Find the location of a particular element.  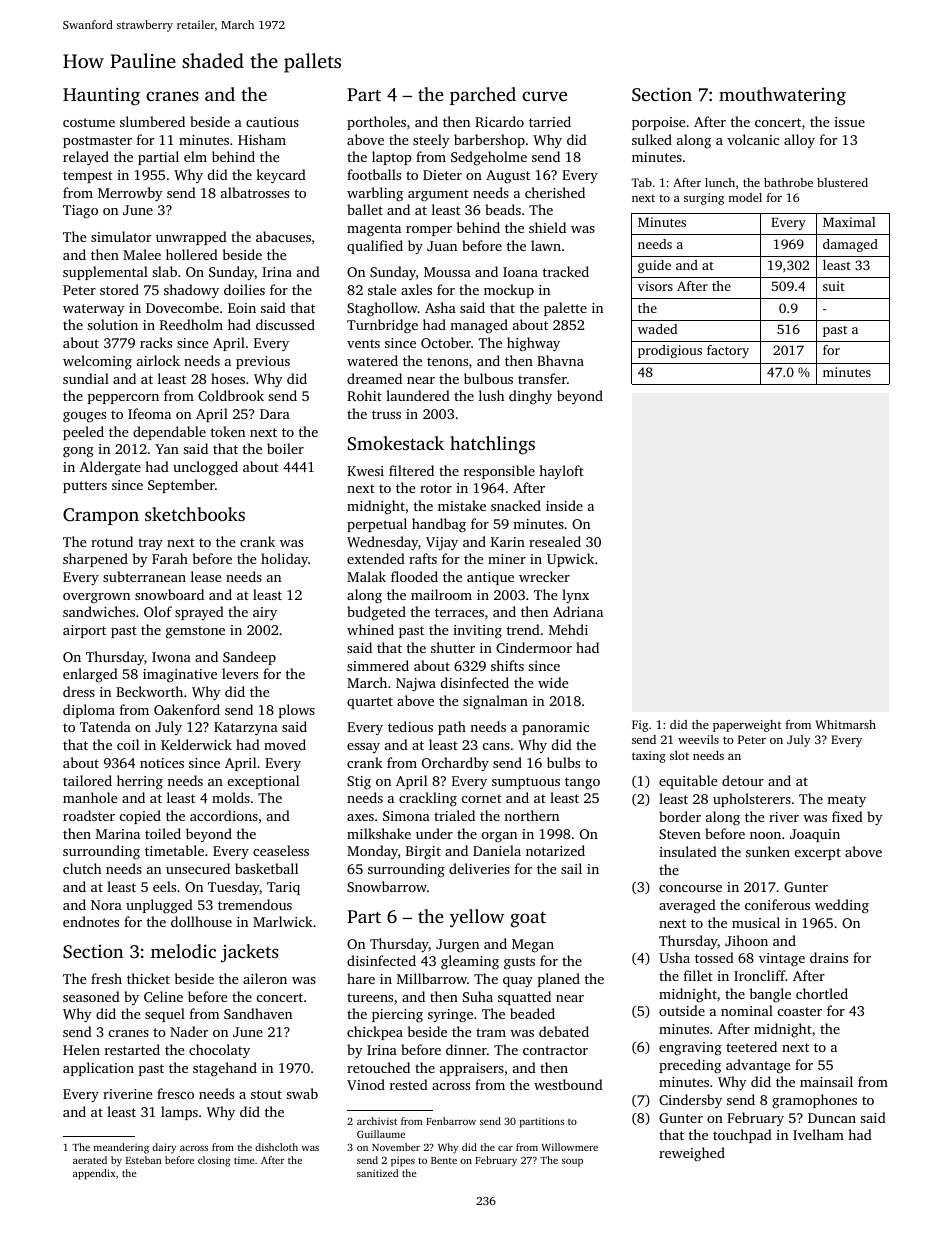

factory is located at coordinates (728, 351).
